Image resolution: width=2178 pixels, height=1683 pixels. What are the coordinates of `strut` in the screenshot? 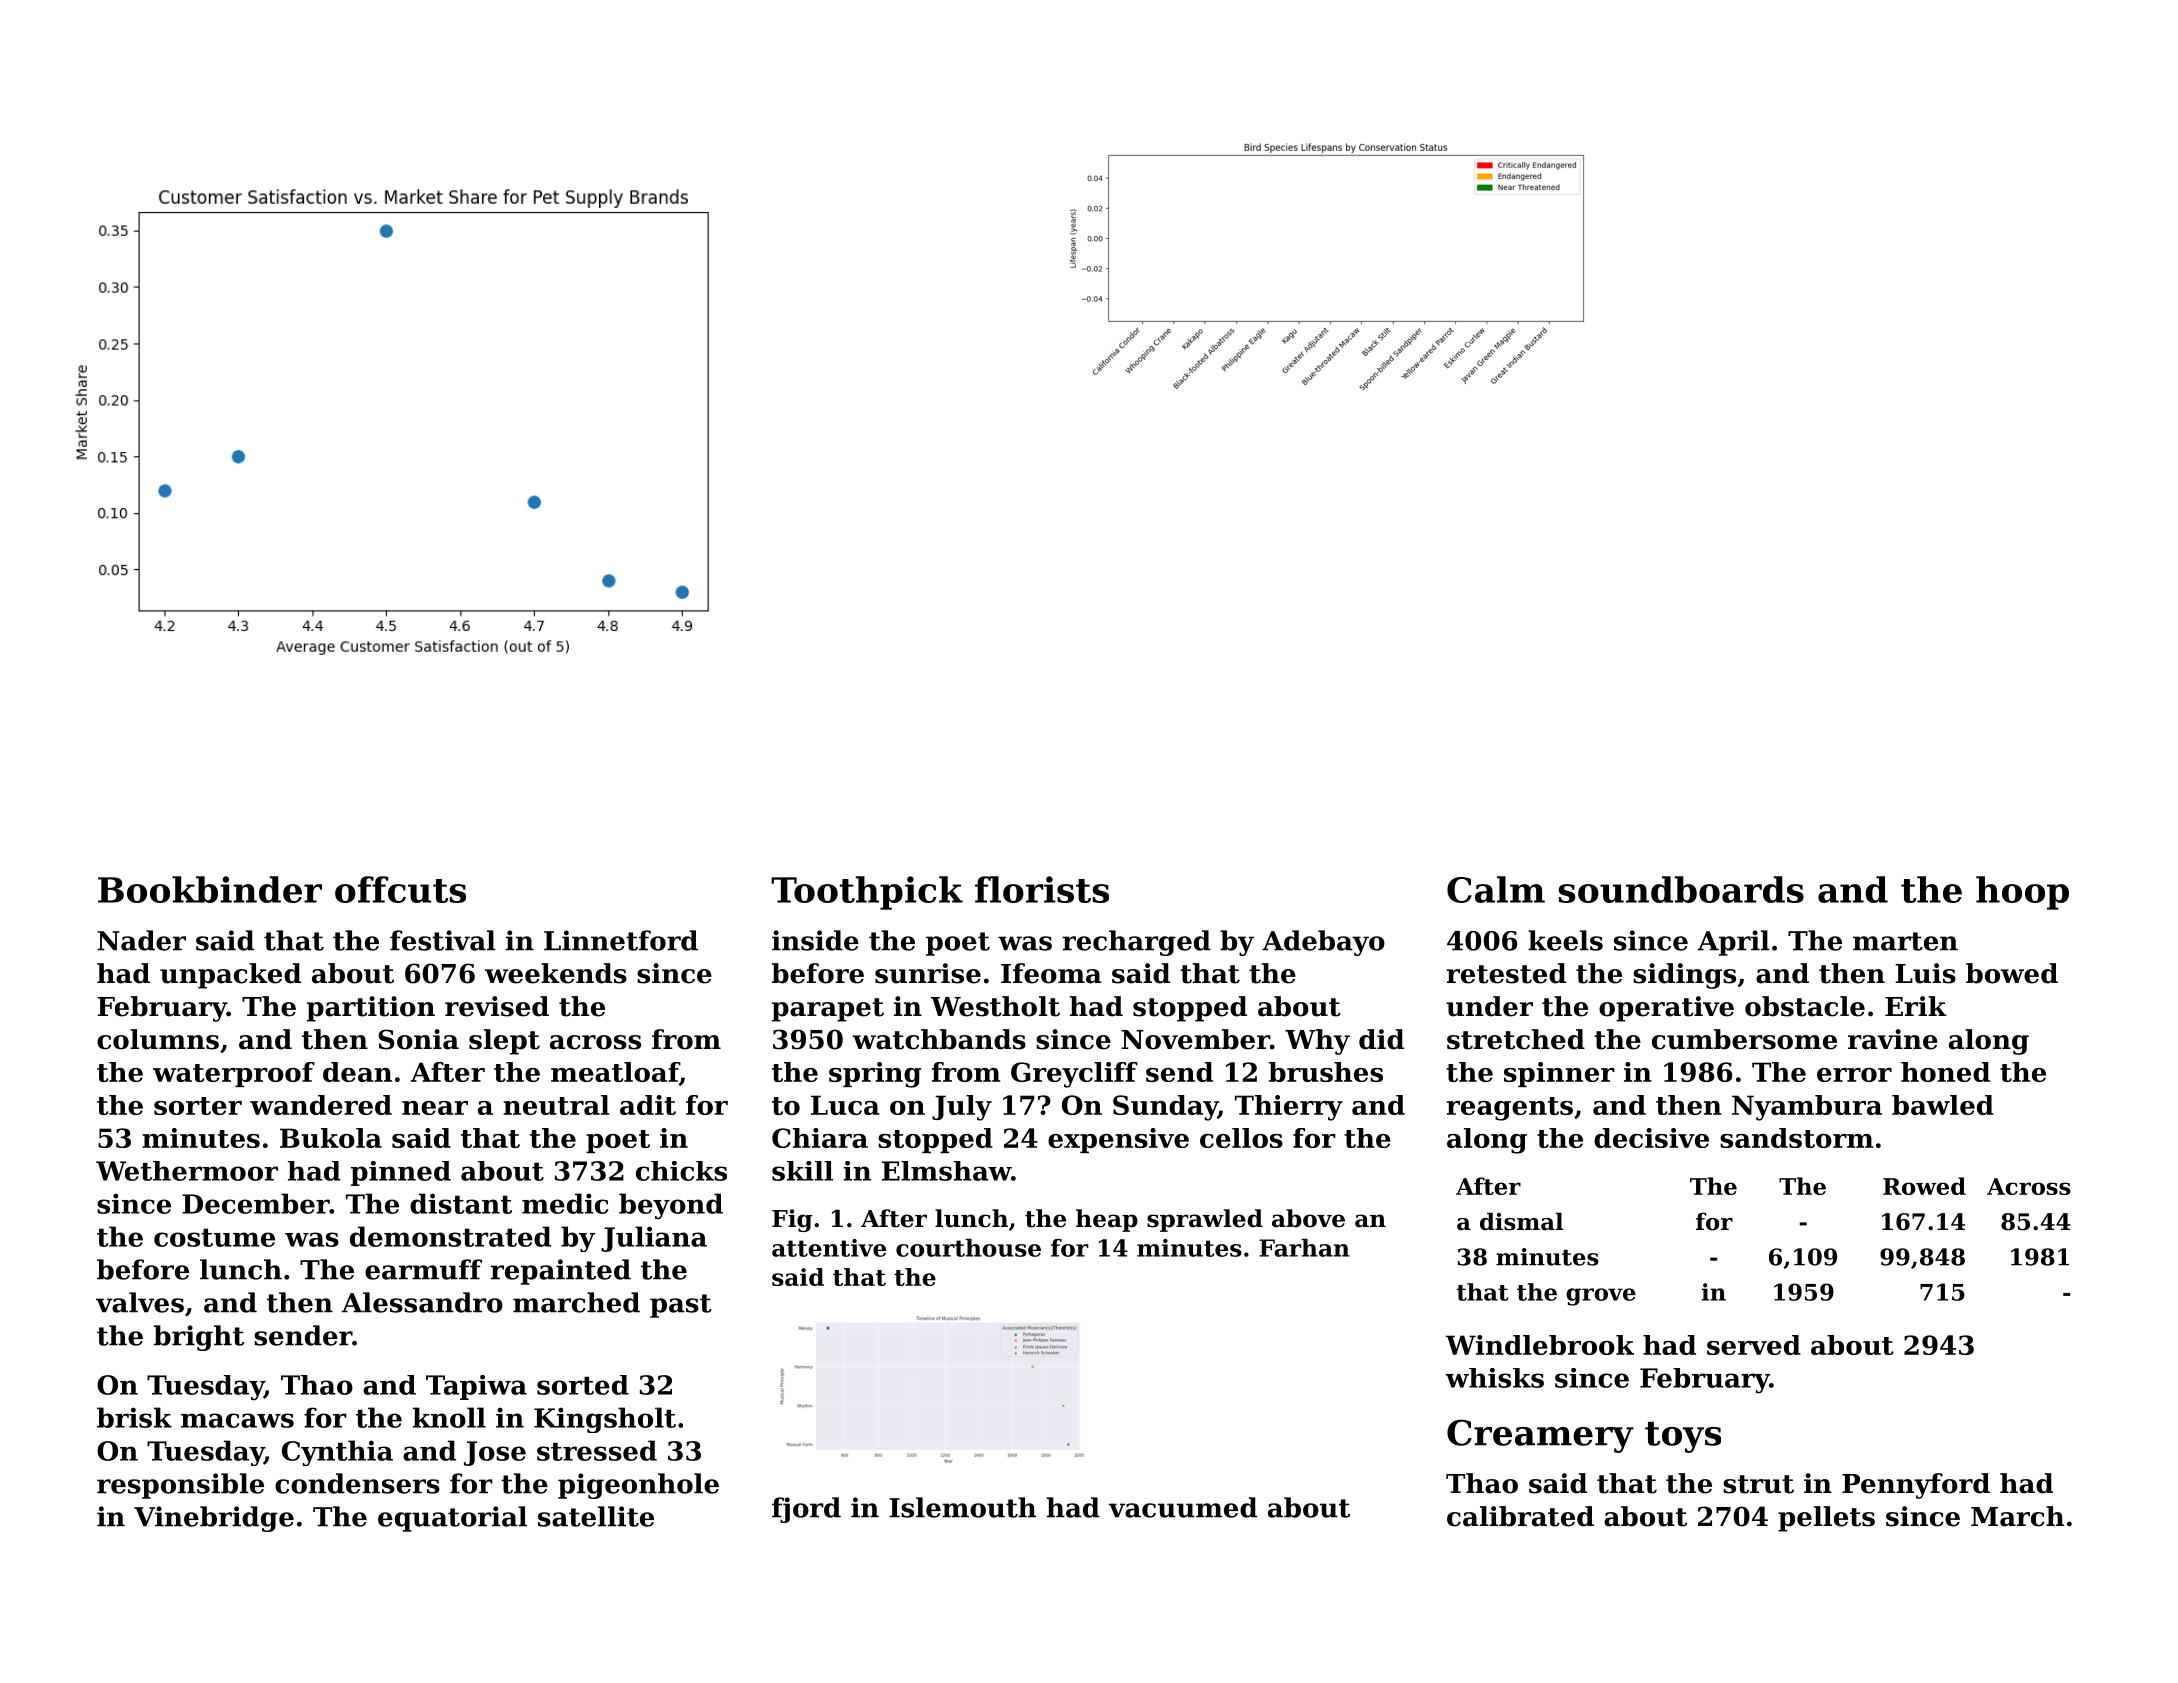 It's located at (1758, 1484).
